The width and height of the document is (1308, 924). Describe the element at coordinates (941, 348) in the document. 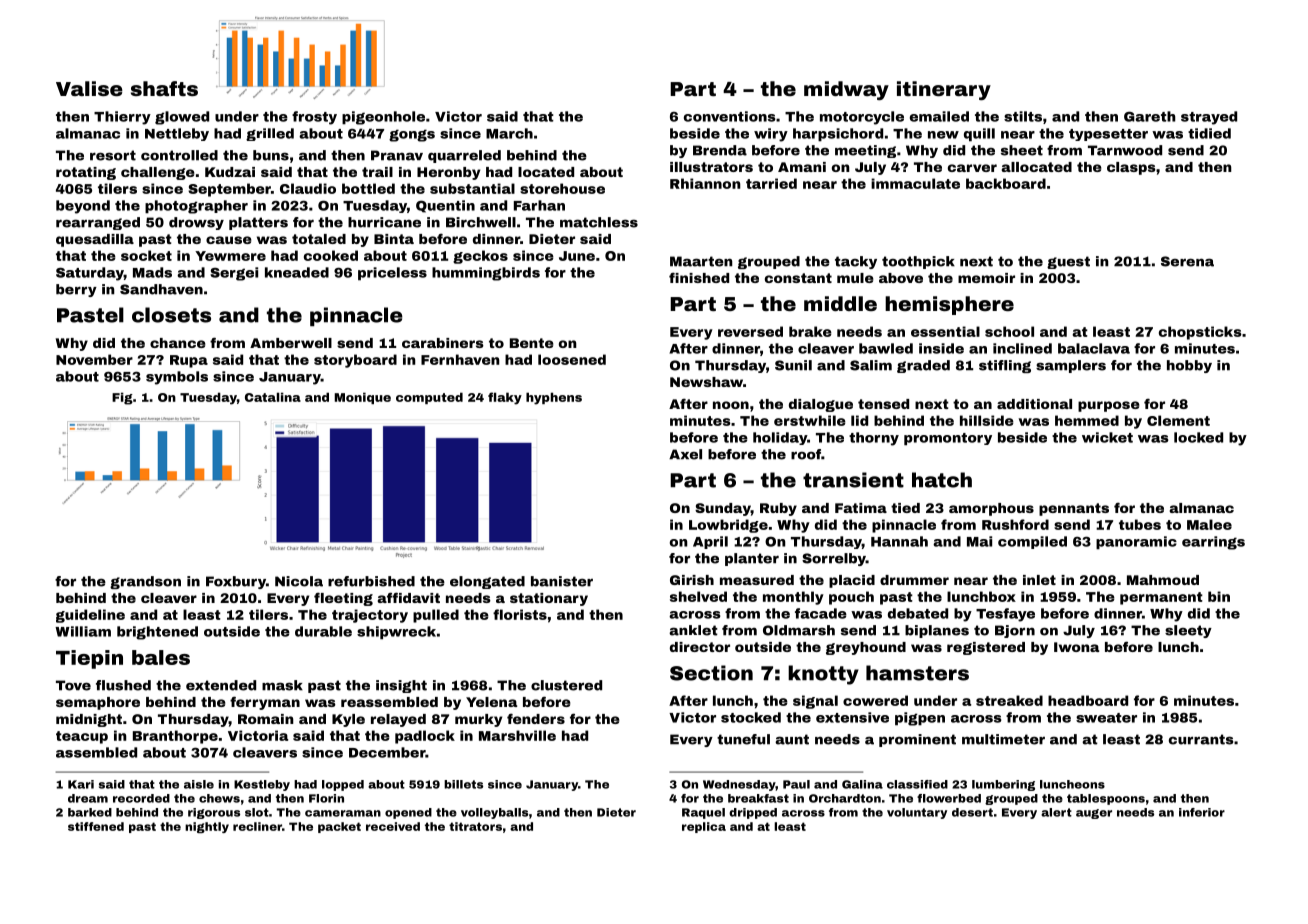

I see `inside` at that location.
